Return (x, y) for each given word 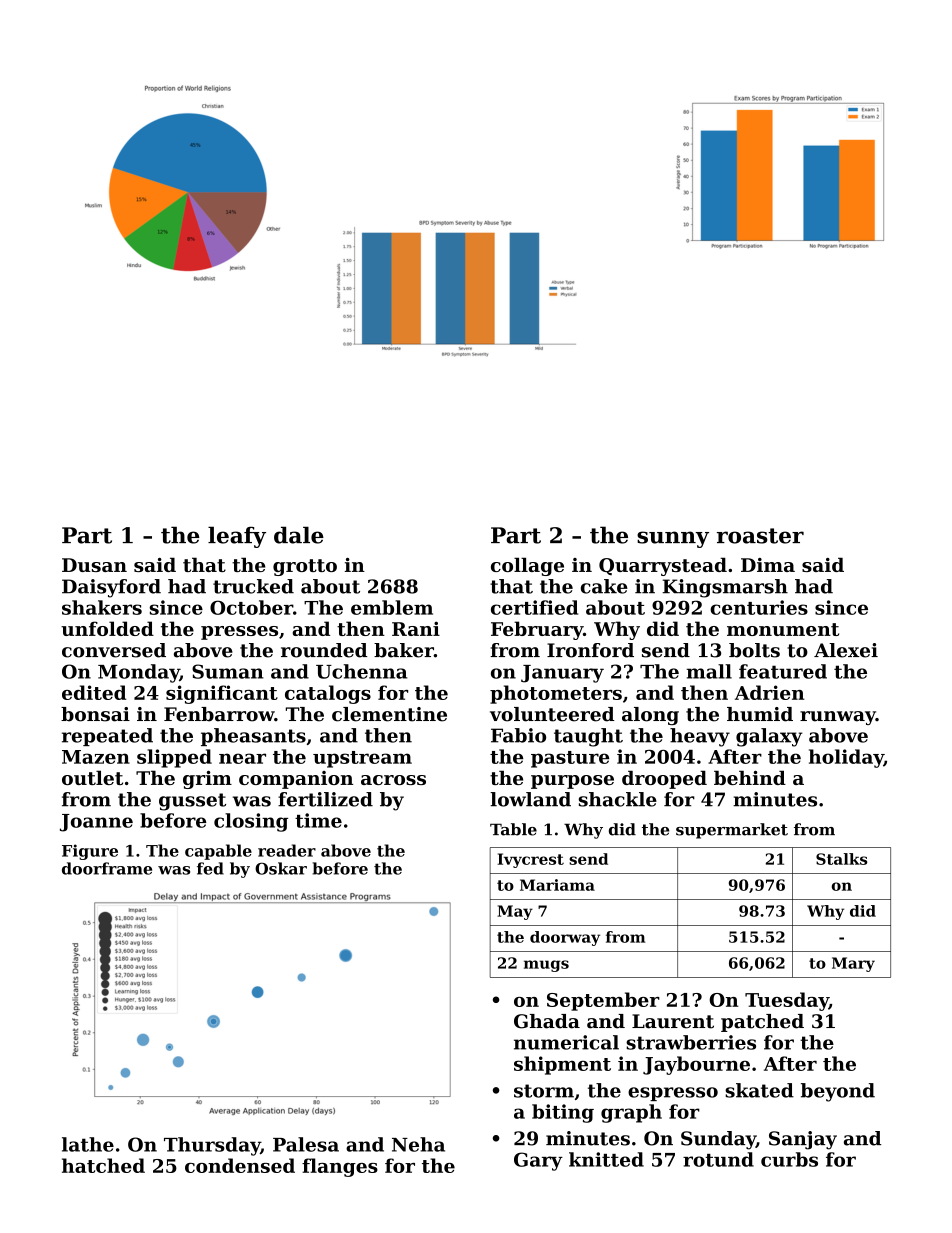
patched (762, 1023)
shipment (562, 1065)
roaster (760, 536)
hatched (103, 1165)
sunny (673, 539)
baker (404, 650)
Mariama (557, 885)
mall (709, 671)
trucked (253, 586)
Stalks (841, 859)
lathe (88, 1144)
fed (210, 868)
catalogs (328, 694)
